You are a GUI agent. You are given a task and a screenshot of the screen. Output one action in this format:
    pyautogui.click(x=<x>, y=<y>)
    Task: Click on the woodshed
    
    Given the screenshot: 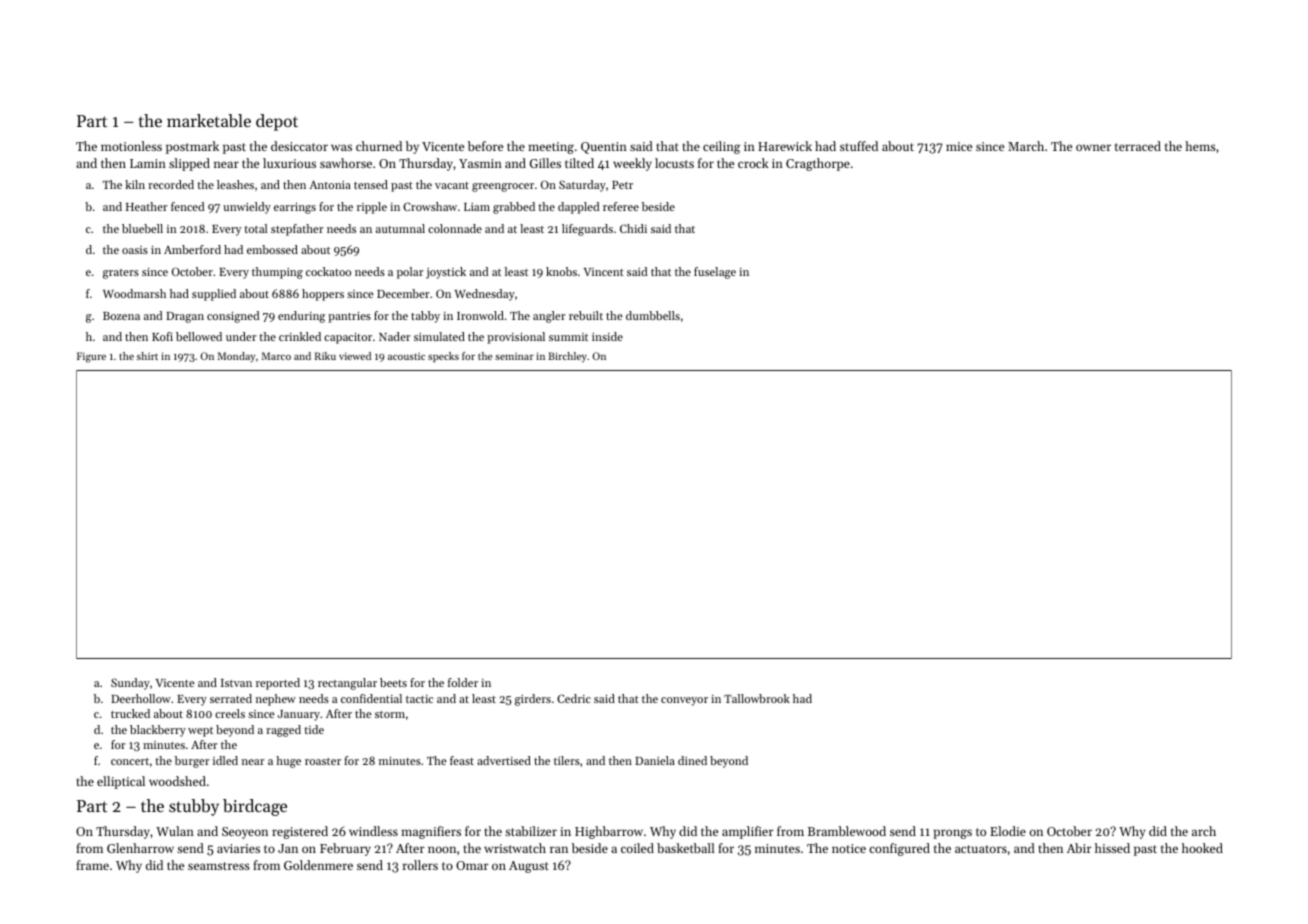 What is the action you would take?
    pyautogui.click(x=177, y=781)
